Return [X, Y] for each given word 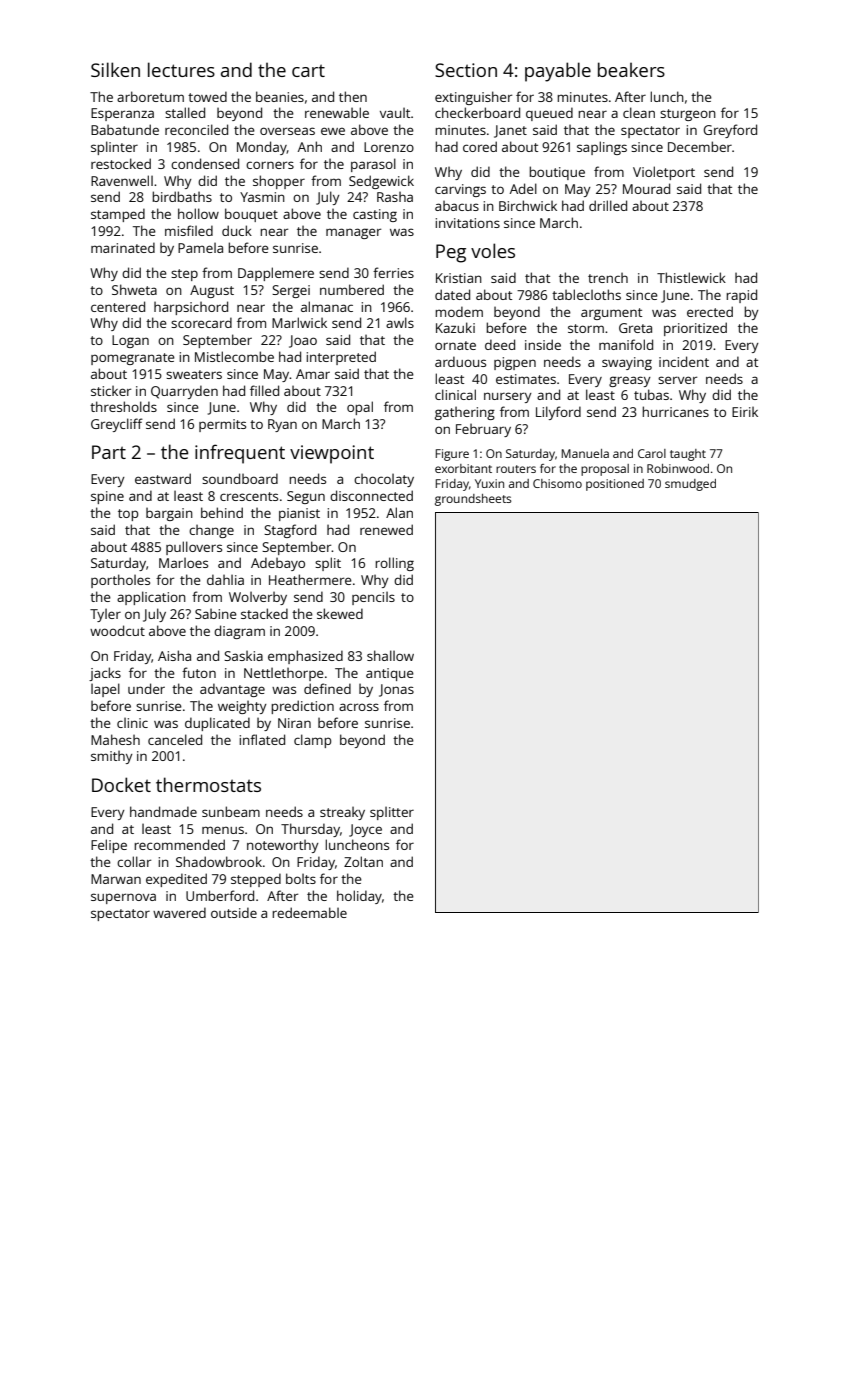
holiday [359, 897]
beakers [631, 69]
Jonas [396, 690]
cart [308, 70]
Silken [115, 69]
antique [390, 674]
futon [199, 672]
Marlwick [299, 322]
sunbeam [231, 811]
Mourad [646, 188]
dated [452, 294]
